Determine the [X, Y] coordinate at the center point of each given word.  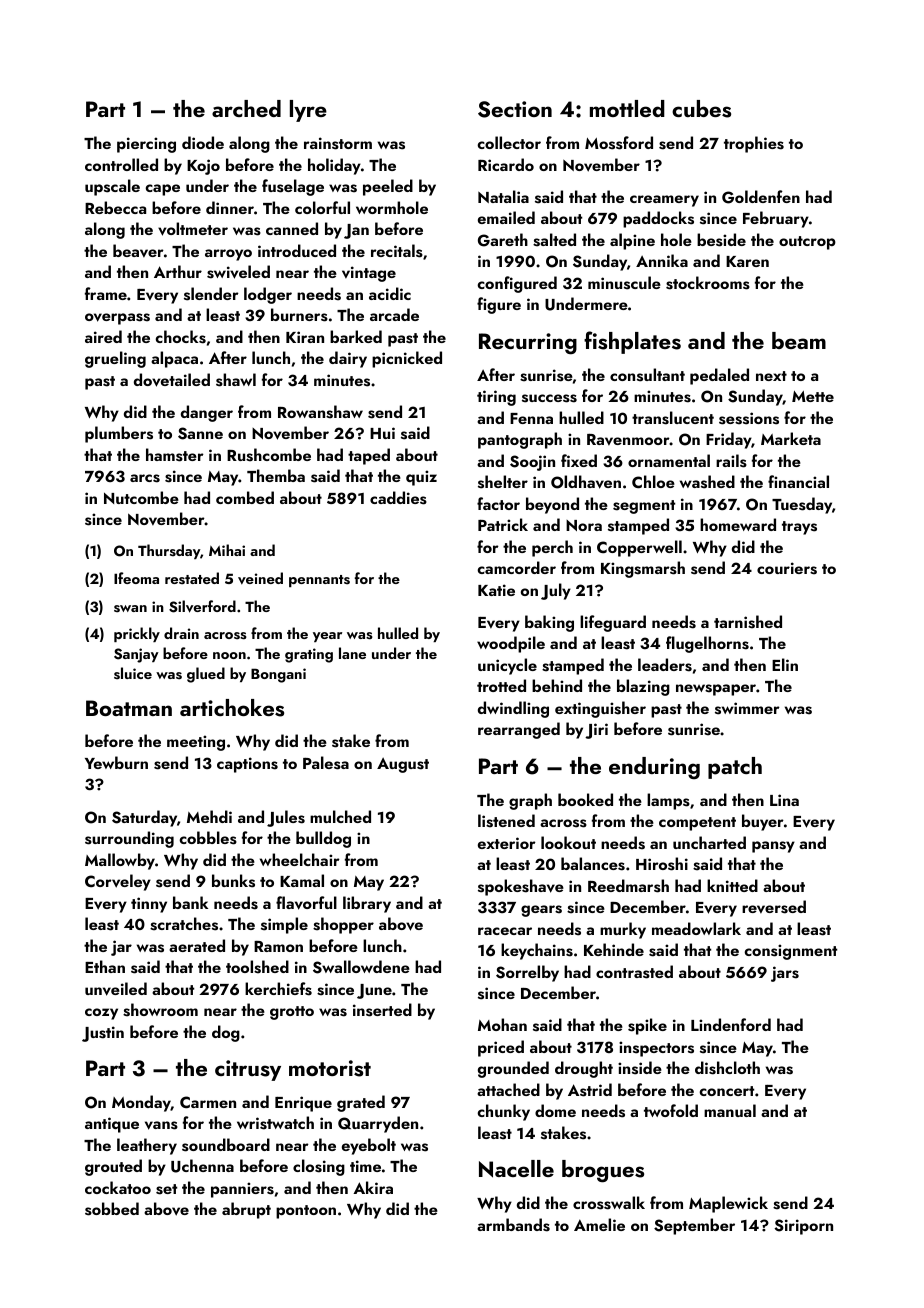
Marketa [791, 438]
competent [697, 824]
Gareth [503, 240]
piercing [146, 145]
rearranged [519, 730]
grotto [292, 1013]
